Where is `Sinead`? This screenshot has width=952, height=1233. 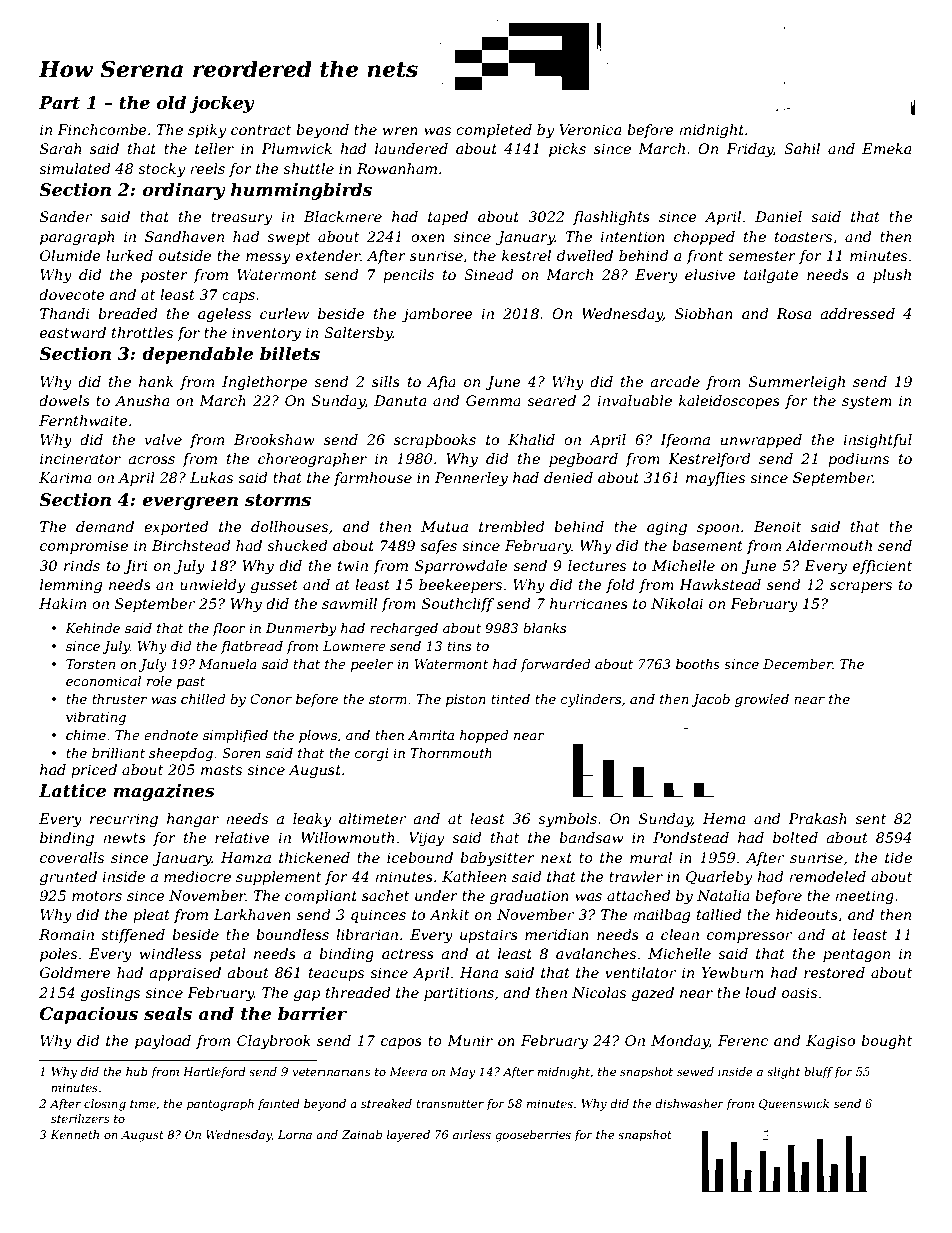 Sinead is located at coordinates (489, 274).
